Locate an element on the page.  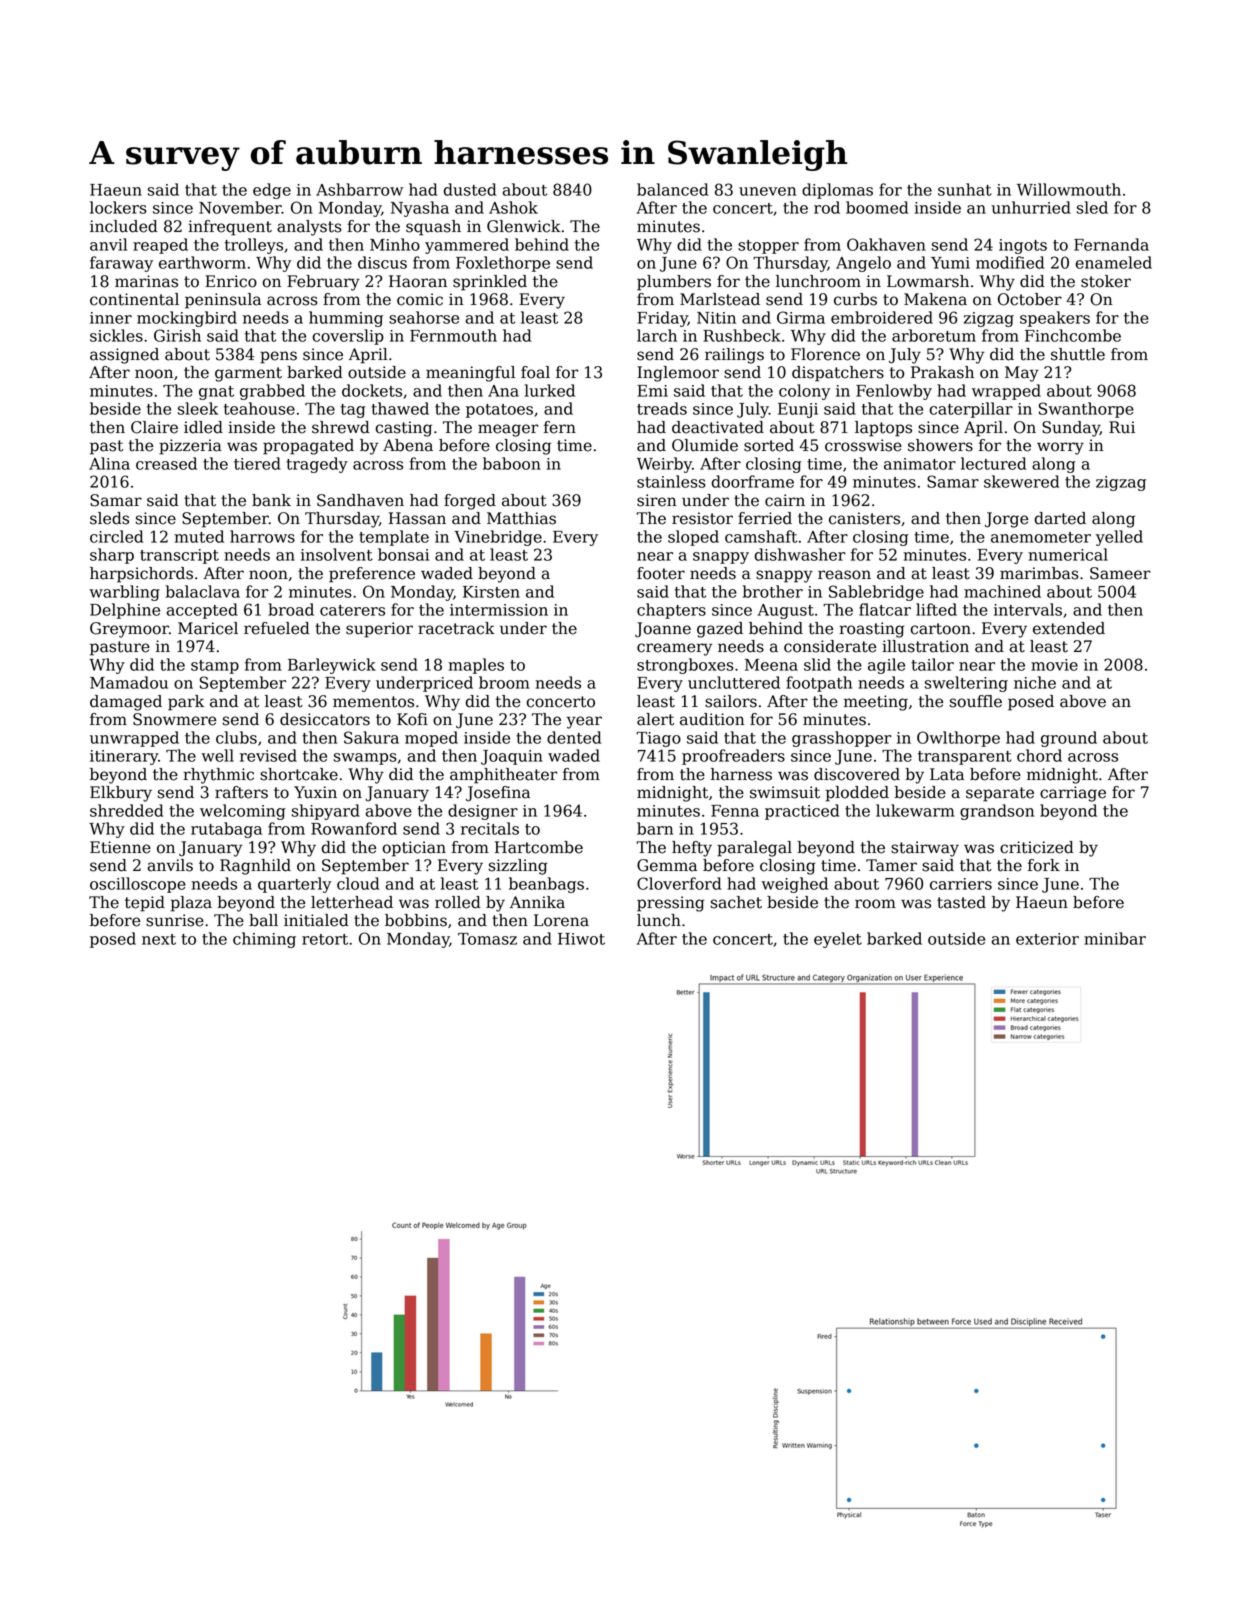
exterior is located at coordinates (1047, 939).
